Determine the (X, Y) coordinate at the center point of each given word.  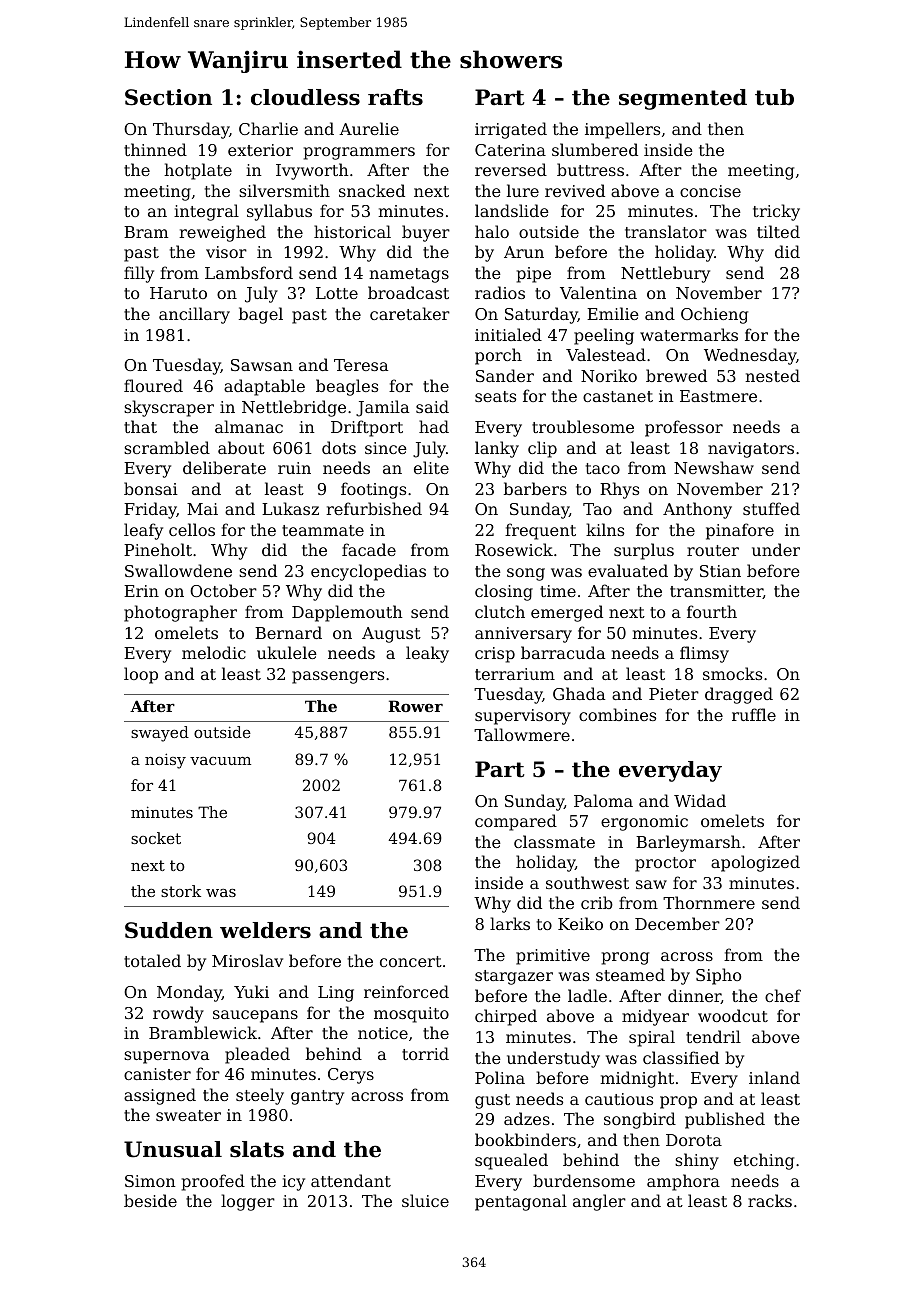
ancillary (194, 315)
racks (770, 1200)
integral (206, 212)
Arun (524, 252)
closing (504, 592)
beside (150, 1200)
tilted (778, 231)
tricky (776, 212)
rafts (395, 97)
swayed (160, 734)
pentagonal (521, 1202)
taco (603, 468)
